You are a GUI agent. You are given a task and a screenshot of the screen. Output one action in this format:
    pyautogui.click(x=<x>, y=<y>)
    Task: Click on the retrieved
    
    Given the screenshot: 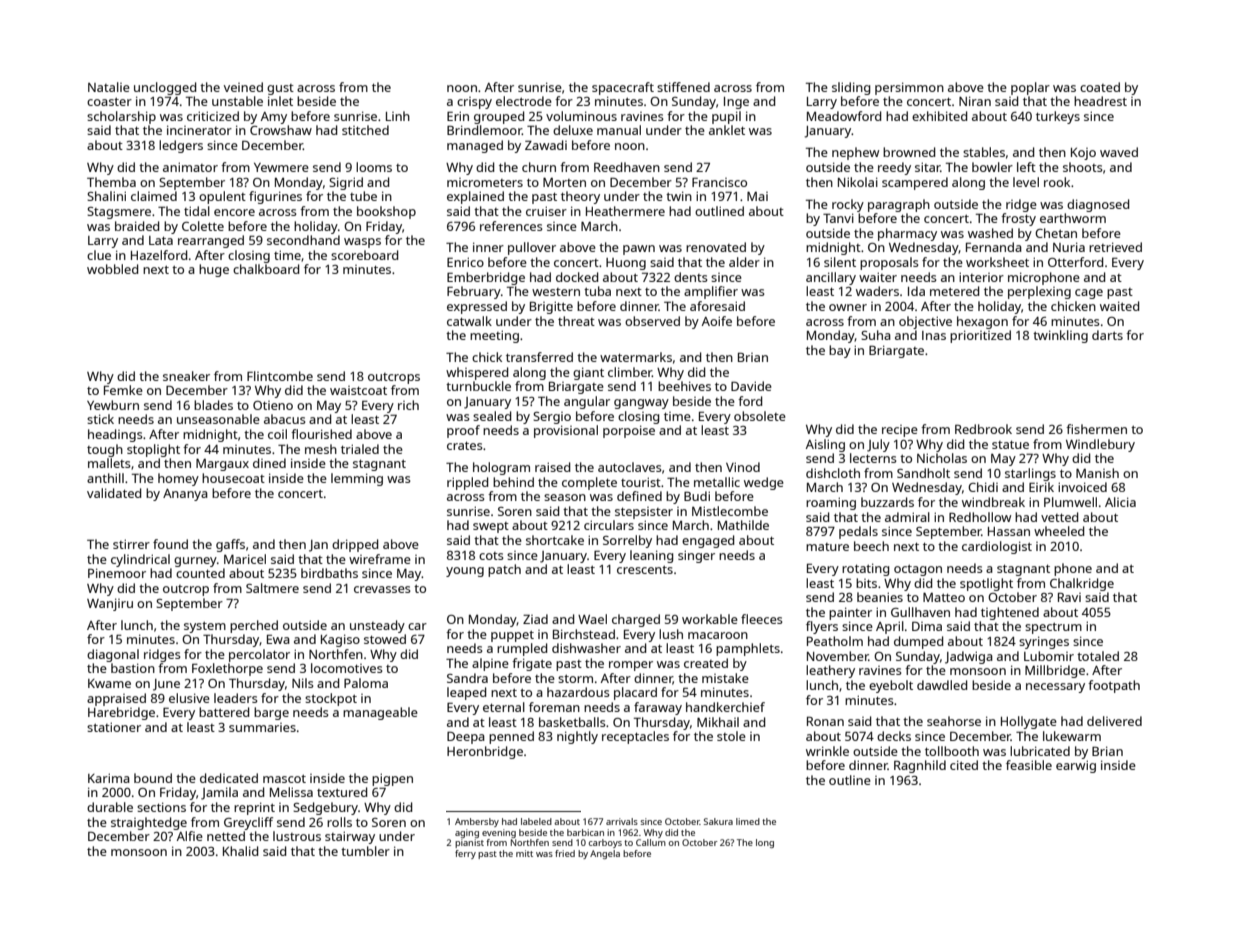 What is the action you would take?
    pyautogui.click(x=1115, y=247)
